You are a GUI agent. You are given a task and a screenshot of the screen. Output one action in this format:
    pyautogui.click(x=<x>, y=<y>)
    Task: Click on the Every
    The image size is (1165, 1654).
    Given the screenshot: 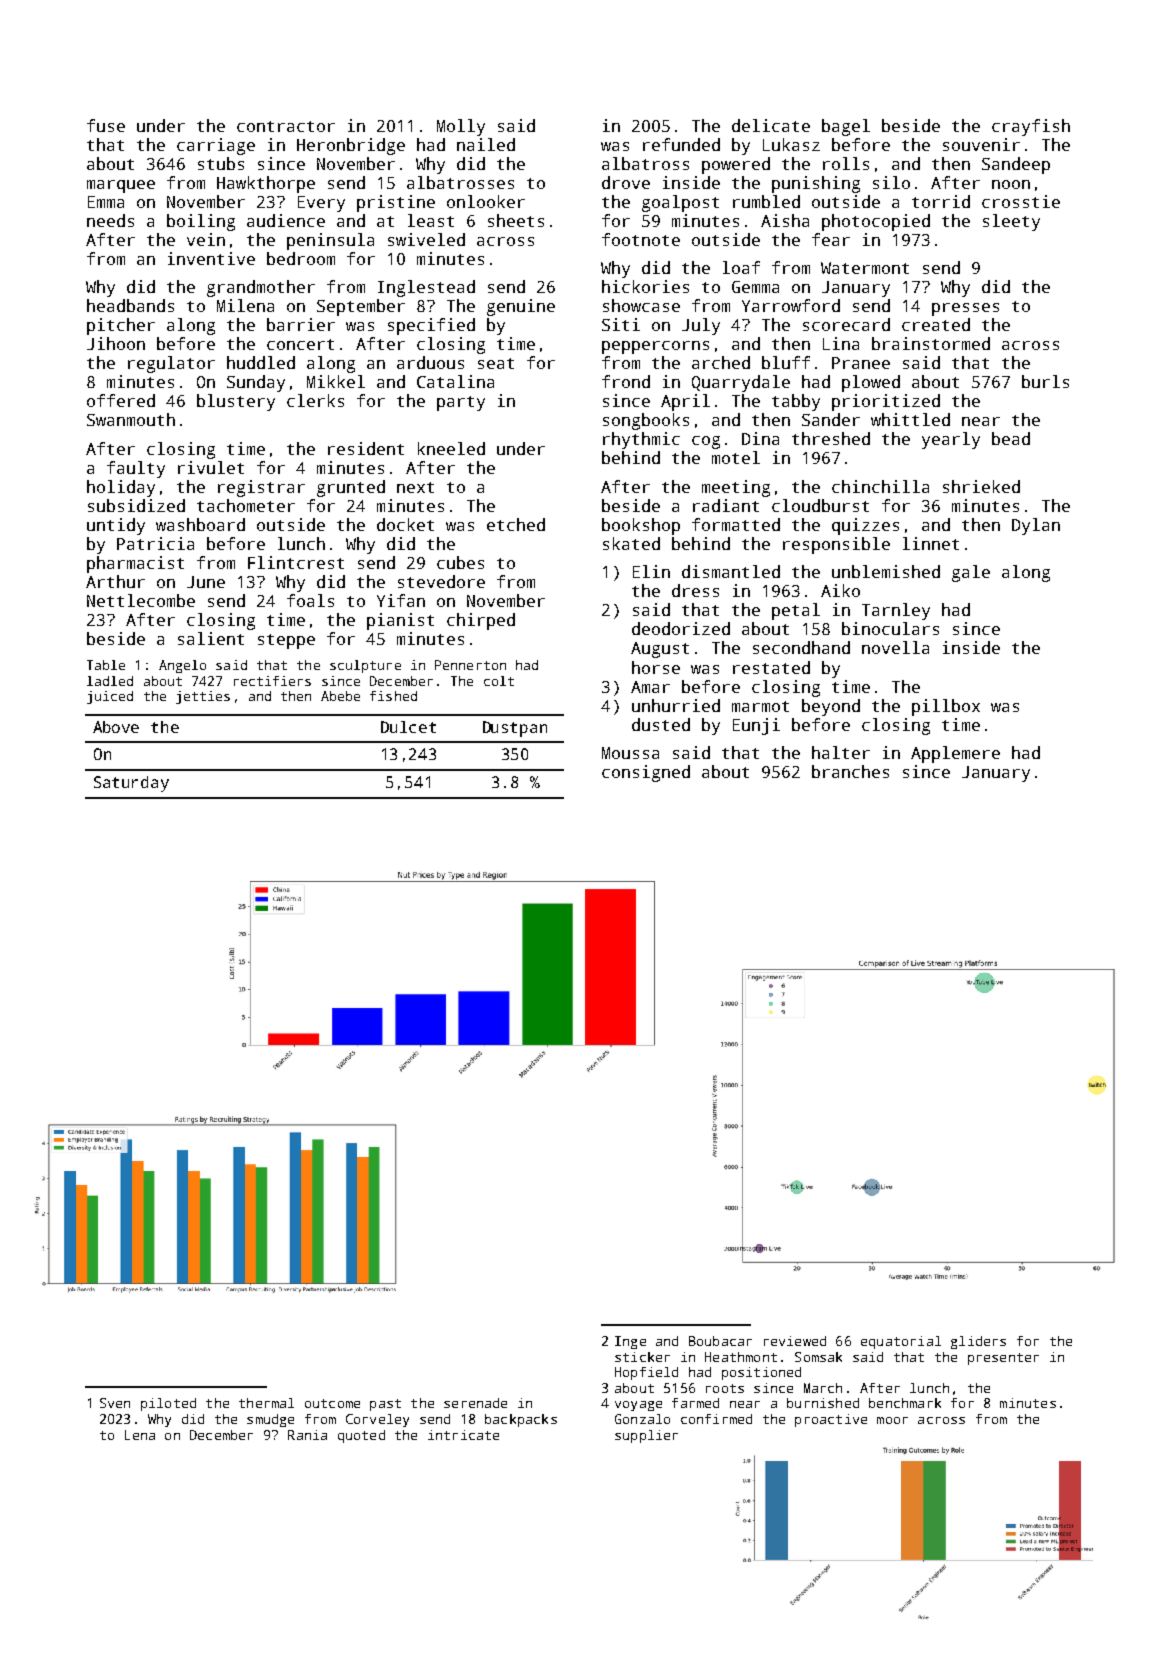 What is the action you would take?
    pyautogui.click(x=321, y=204)
